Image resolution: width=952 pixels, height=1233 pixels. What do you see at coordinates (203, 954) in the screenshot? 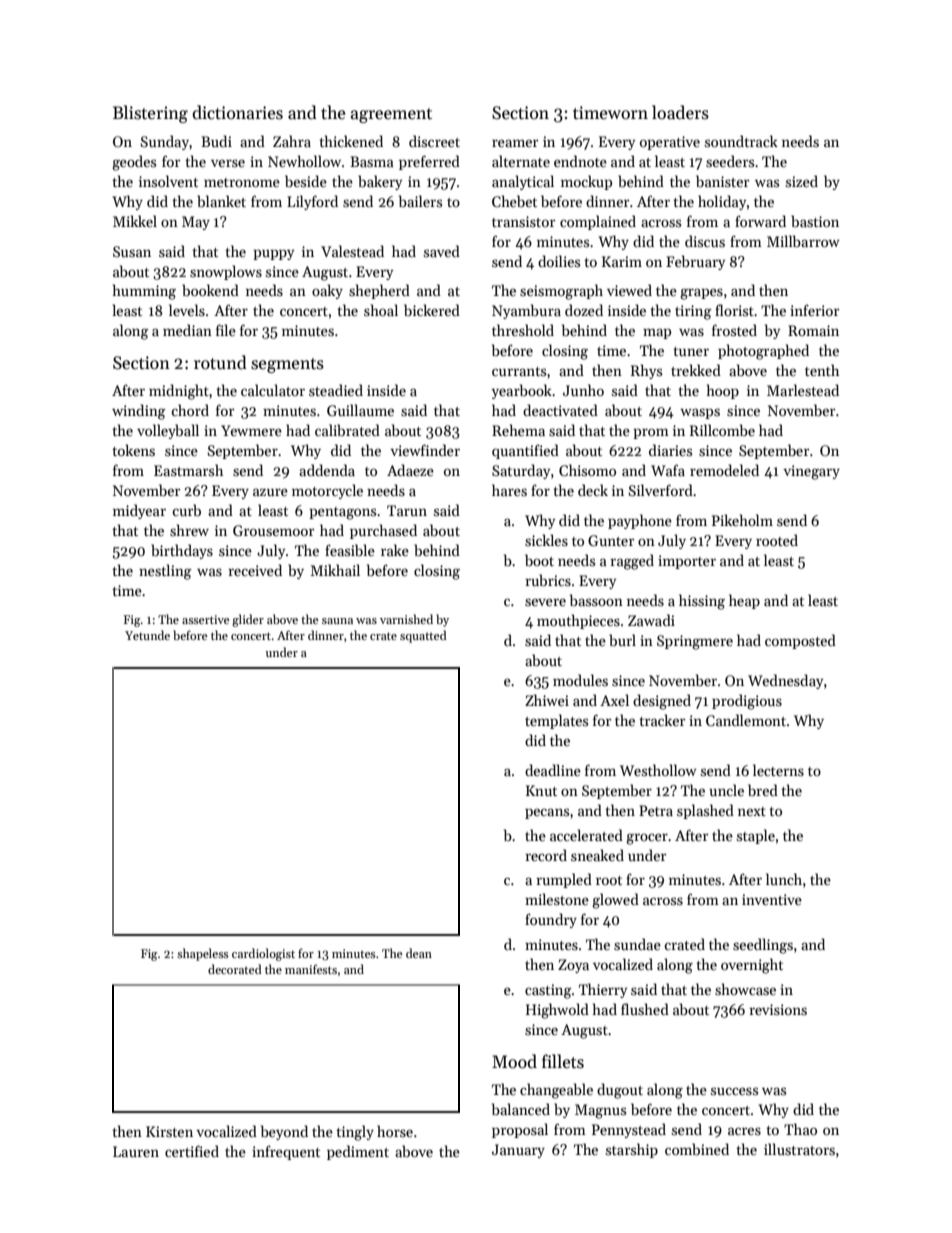
I see `shapeless` at bounding box center [203, 954].
